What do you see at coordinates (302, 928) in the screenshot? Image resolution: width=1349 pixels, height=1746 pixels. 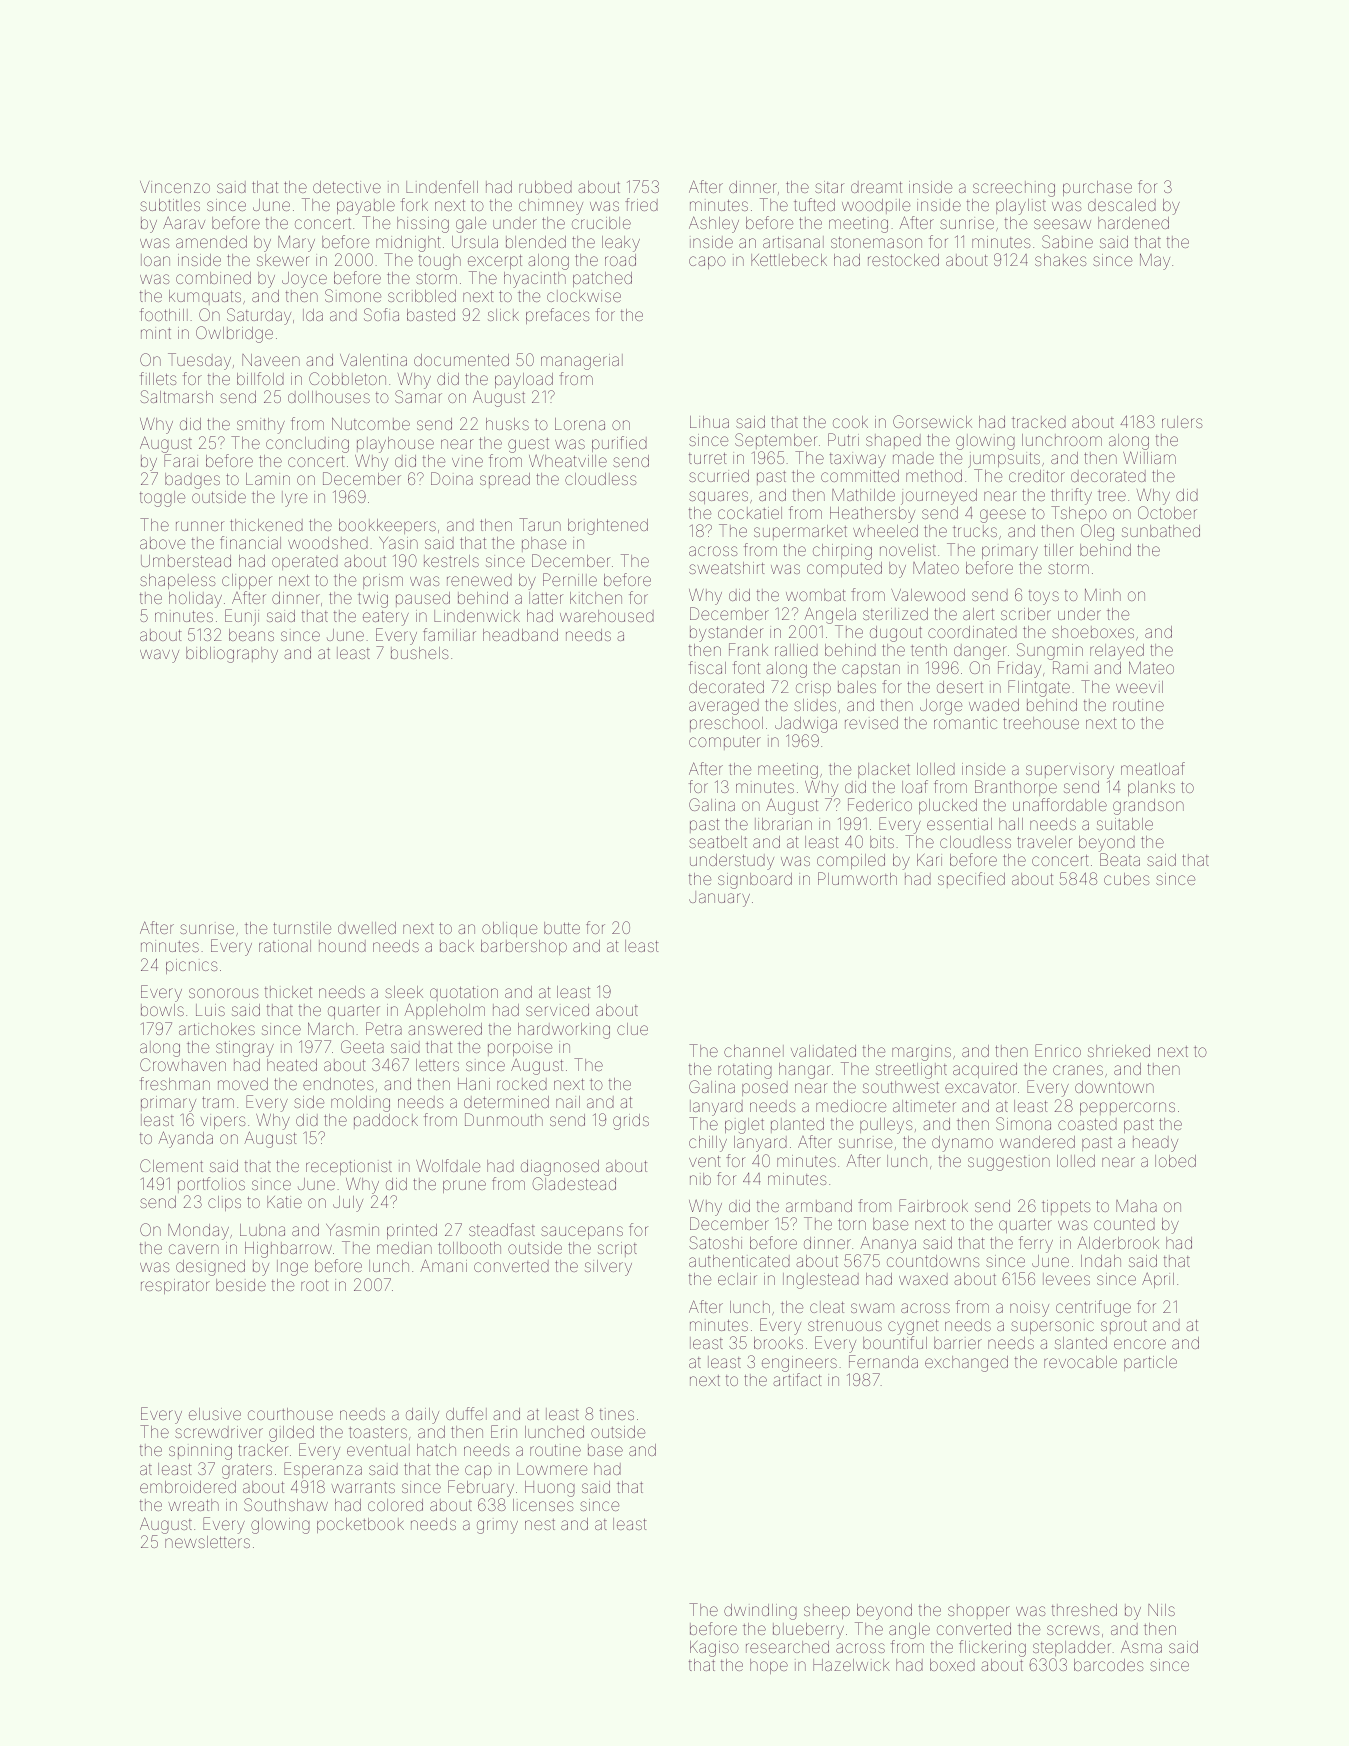 I see `turnstile` at bounding box center [302, 928].
